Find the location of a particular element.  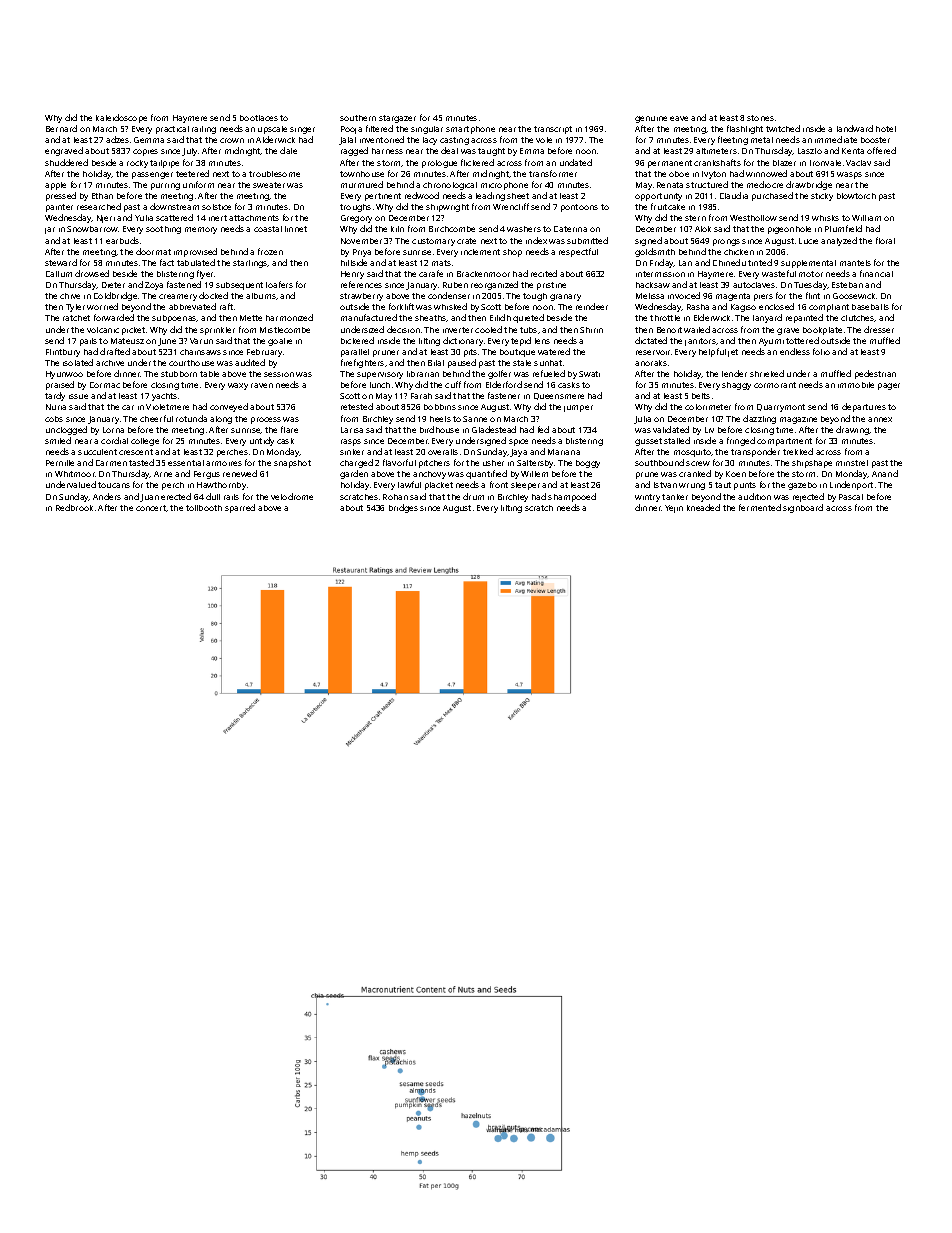

shampooed is located at coordinates (572, 497).
